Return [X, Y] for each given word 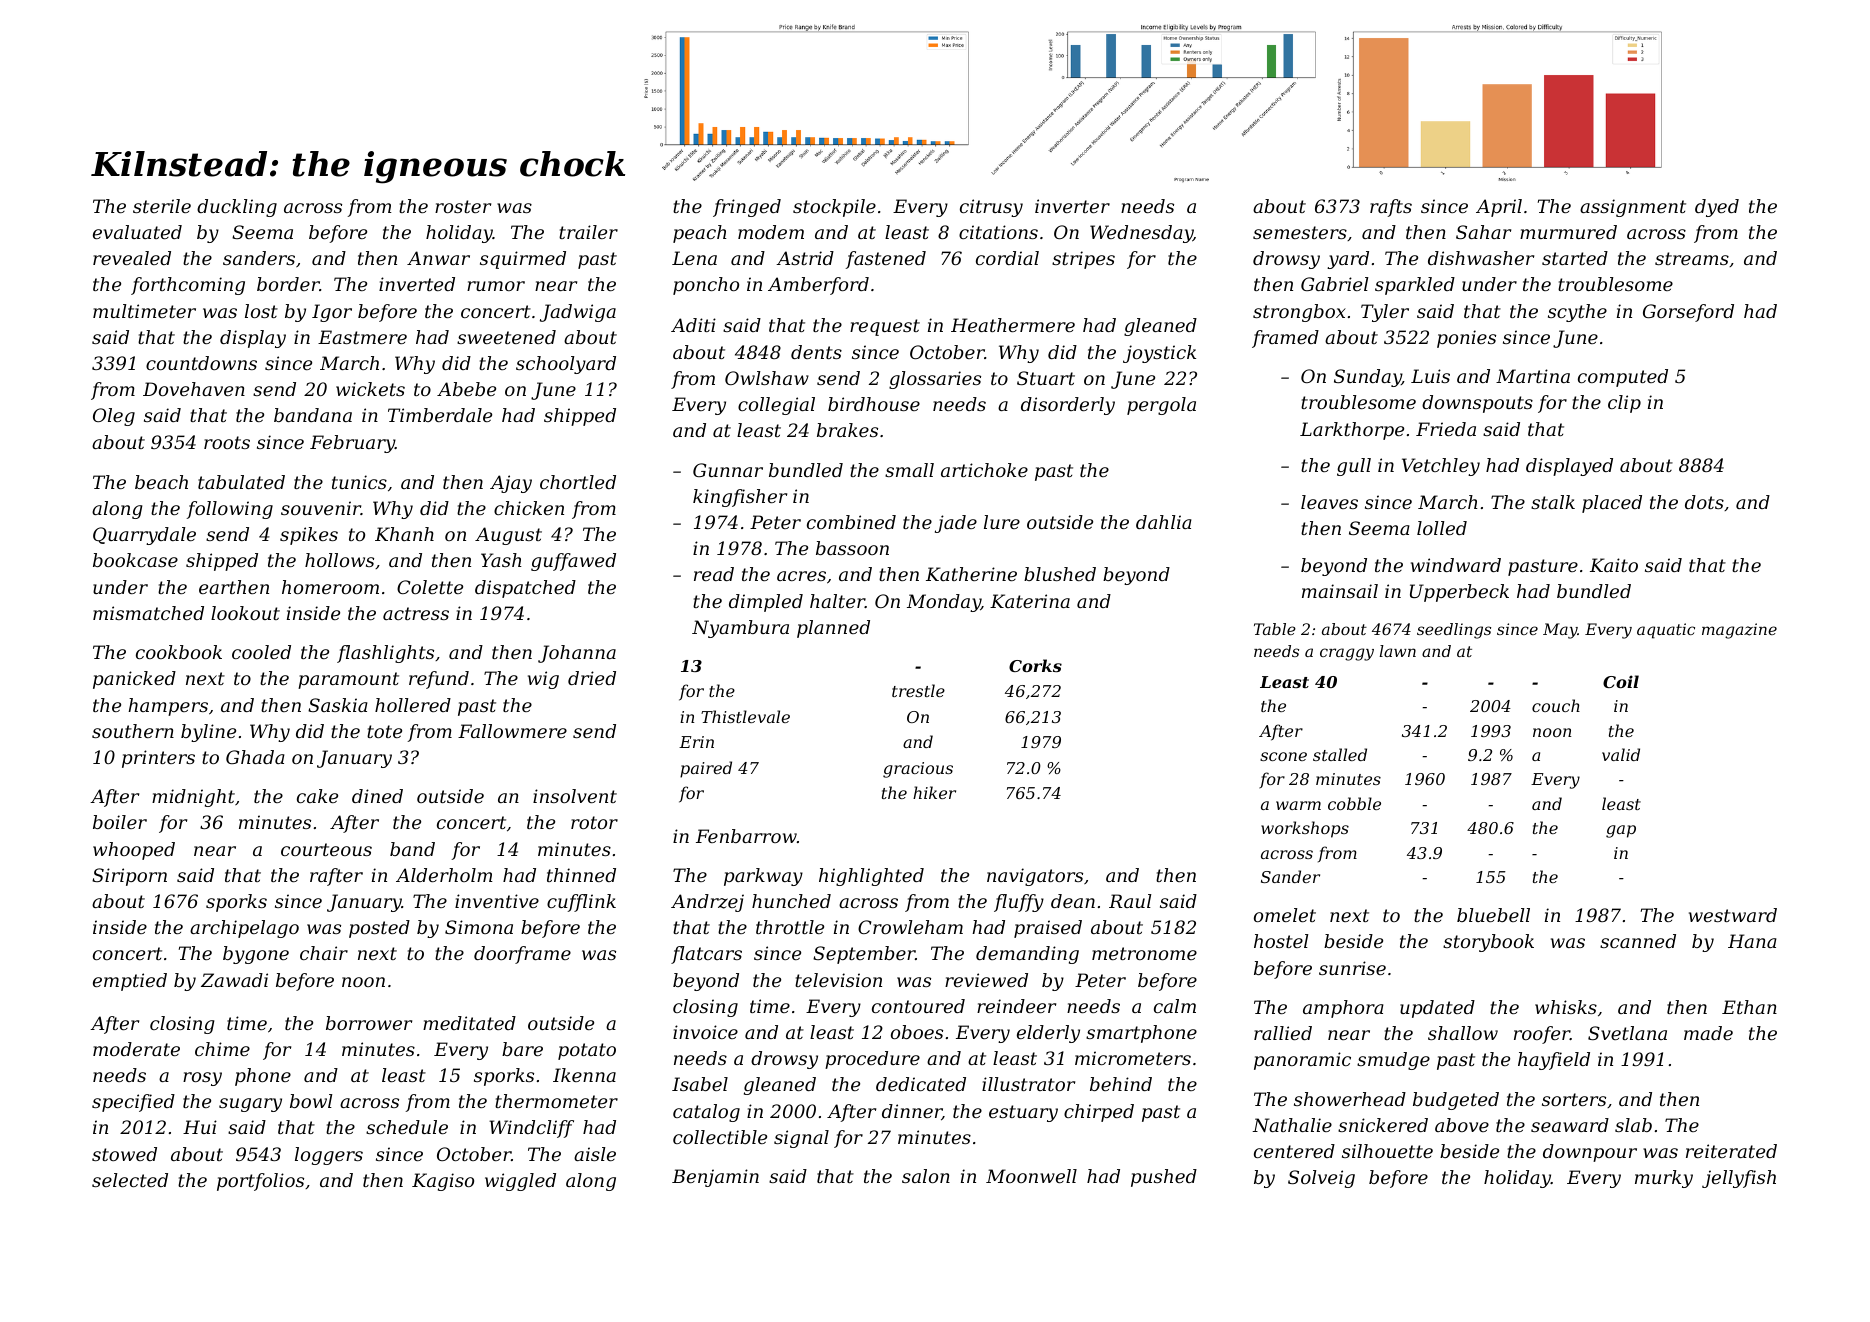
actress [416, 613]
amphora [1343, 1009]
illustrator [1028, 1084]
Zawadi [234, 980]
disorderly [1068, 406]
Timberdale [440, 415]
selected [130, 1180]
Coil [1621, 681]
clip [1624, 404]
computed [1623, 378]
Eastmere [362, 337]
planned [833, 629]
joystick [1159, 354]
